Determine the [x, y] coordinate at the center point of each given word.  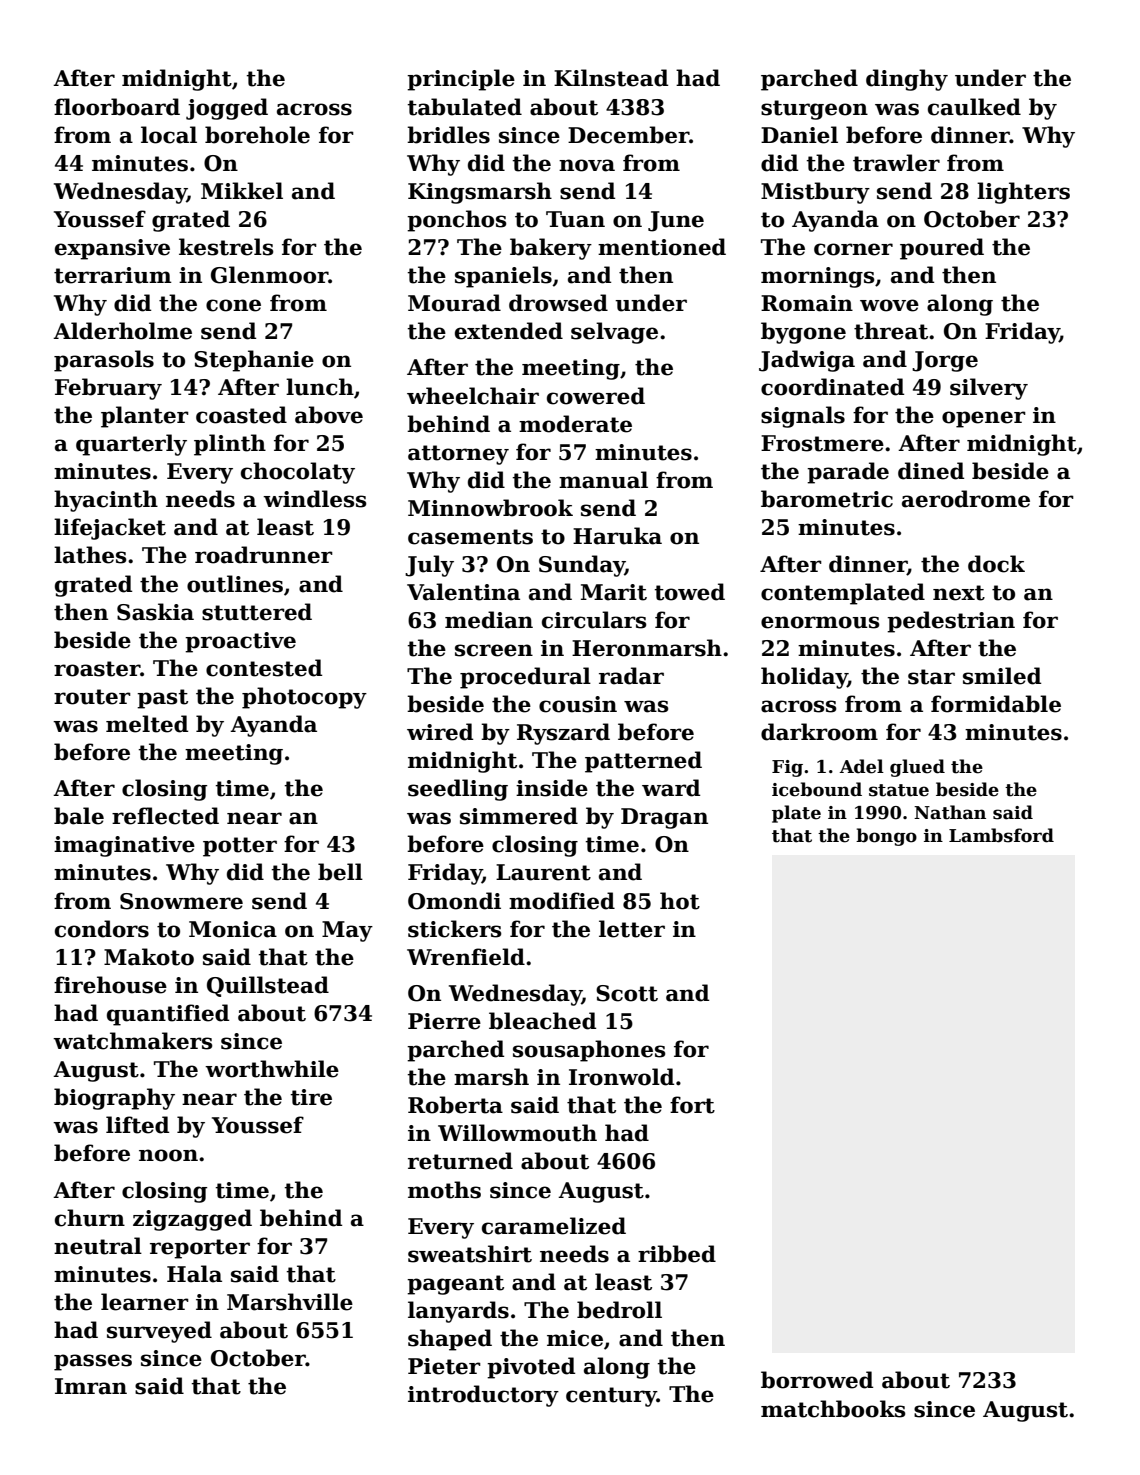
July [429, 566]
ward [671, 788]
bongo [886, 837]
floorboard [117, 107]
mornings [818, 277]
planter [145, 417]
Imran [91, 1386]
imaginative [124, 846]
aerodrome [966, 499]
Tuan [575, 219]
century [611, 1397]
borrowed [817, 1380]
